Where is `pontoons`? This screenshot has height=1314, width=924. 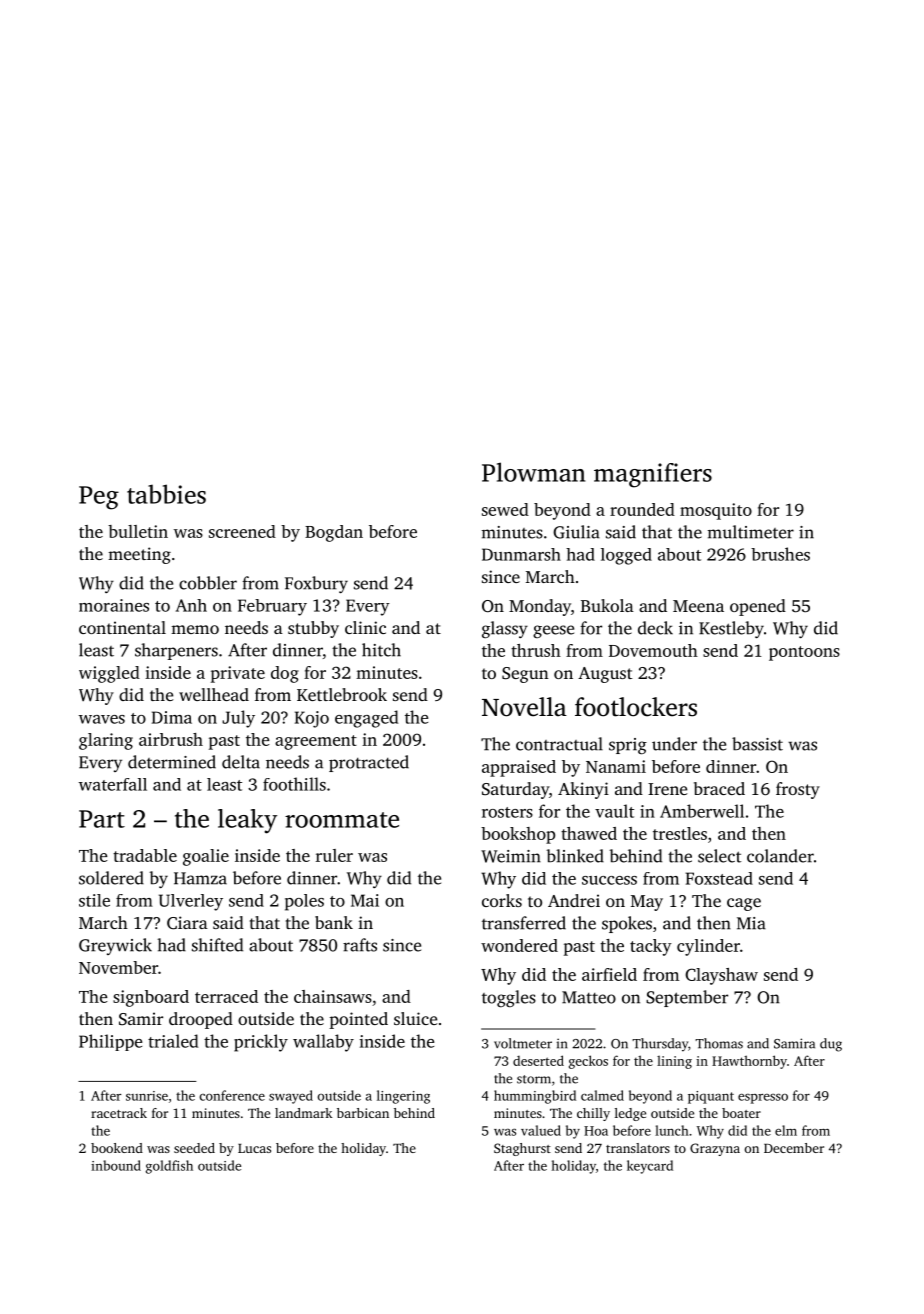
pontoons is located at coordinates (804, 653).
